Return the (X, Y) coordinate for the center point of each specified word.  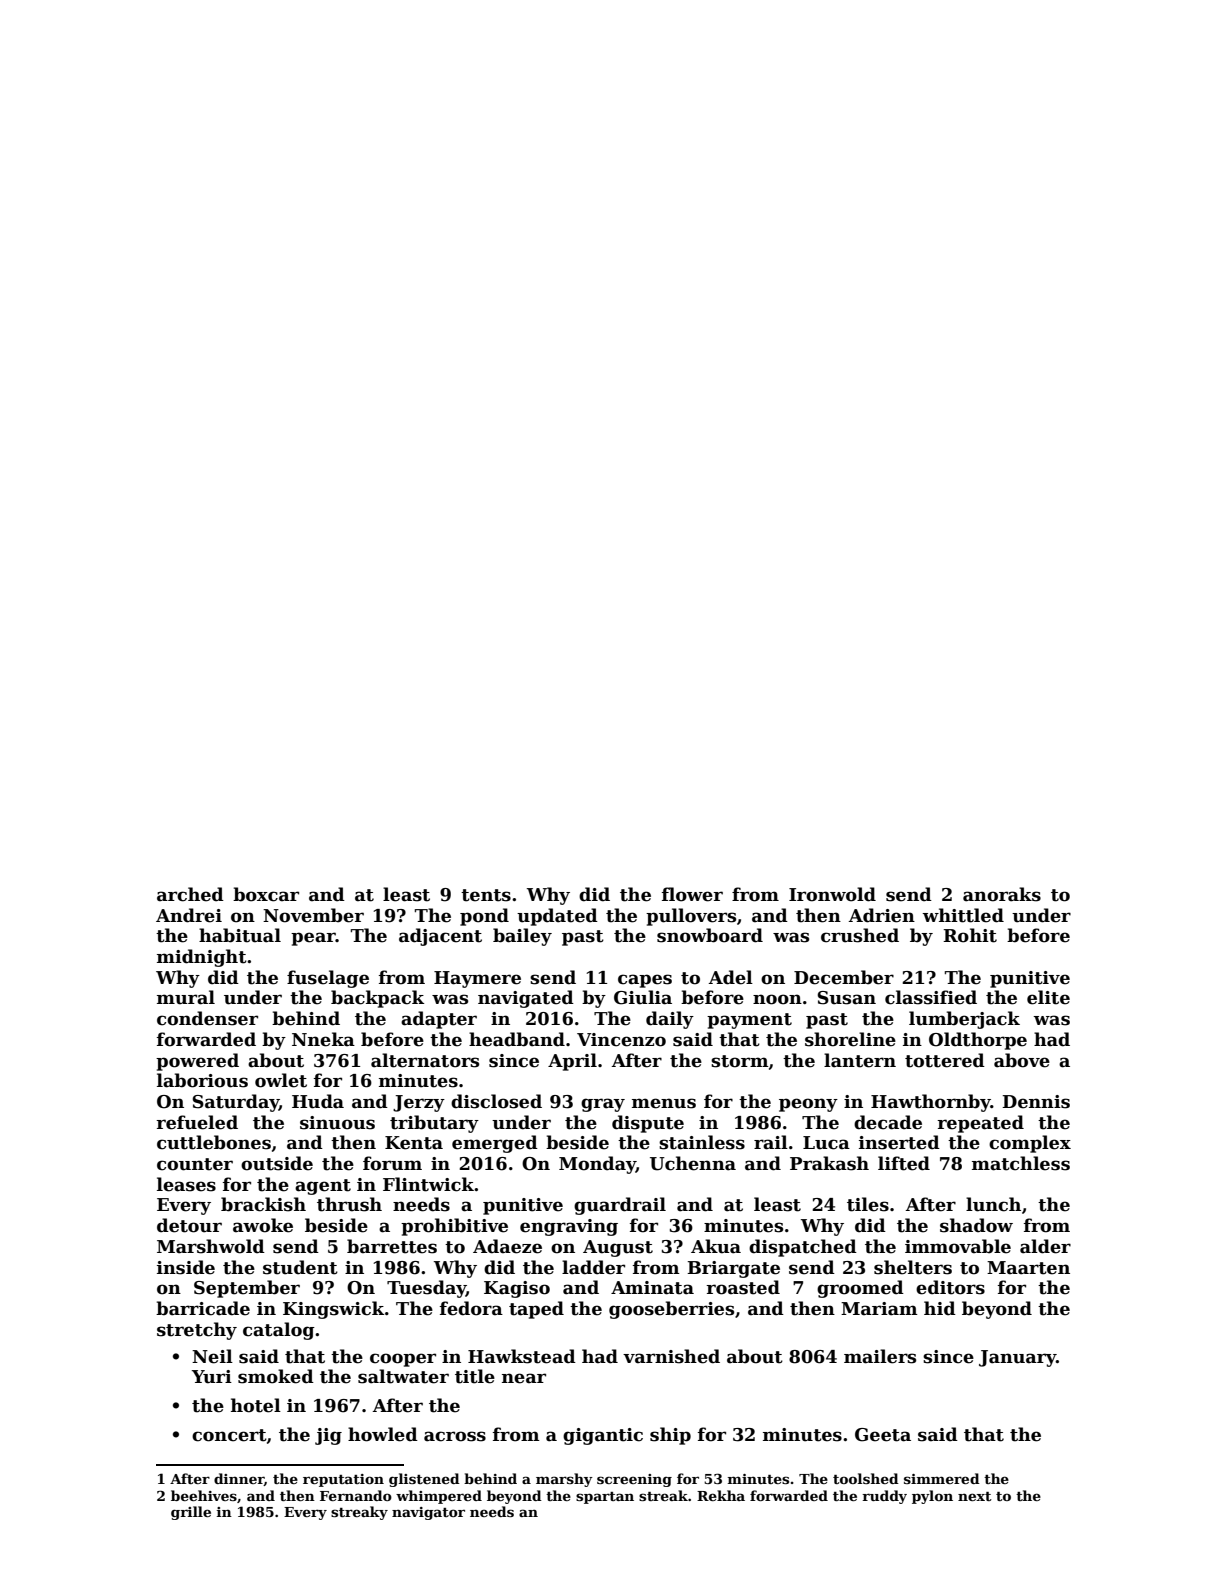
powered (197, 1062)
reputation (343, 1480)
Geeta (883, 1435)
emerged (495, 1144)
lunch (993, 1204)
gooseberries (671, 1310)
